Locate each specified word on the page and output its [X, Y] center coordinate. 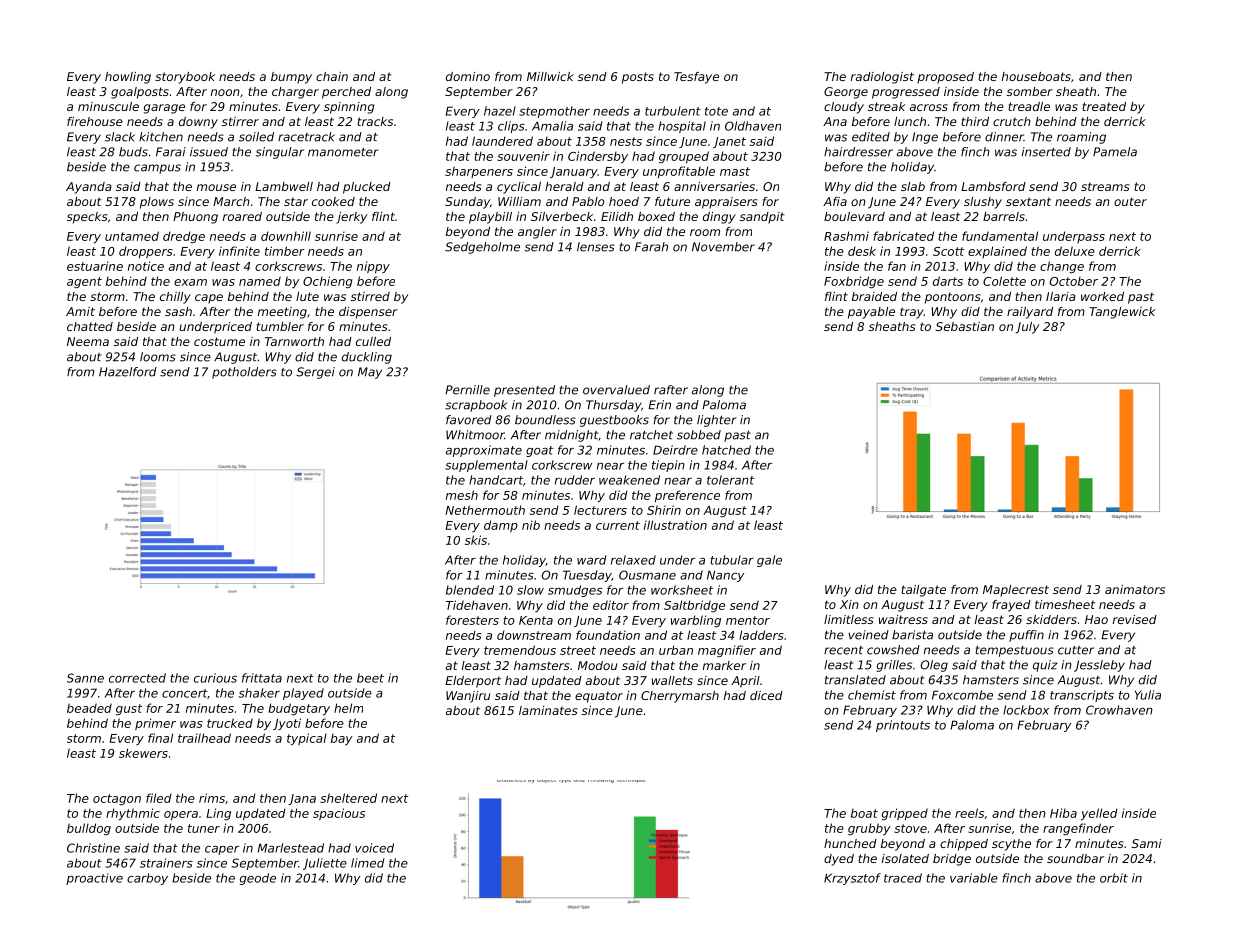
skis [476, 540]
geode [258, 879]
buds [133, 152]
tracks [375, 121]
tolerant [730, 480]
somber [1030, 91]
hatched [726, 450]
